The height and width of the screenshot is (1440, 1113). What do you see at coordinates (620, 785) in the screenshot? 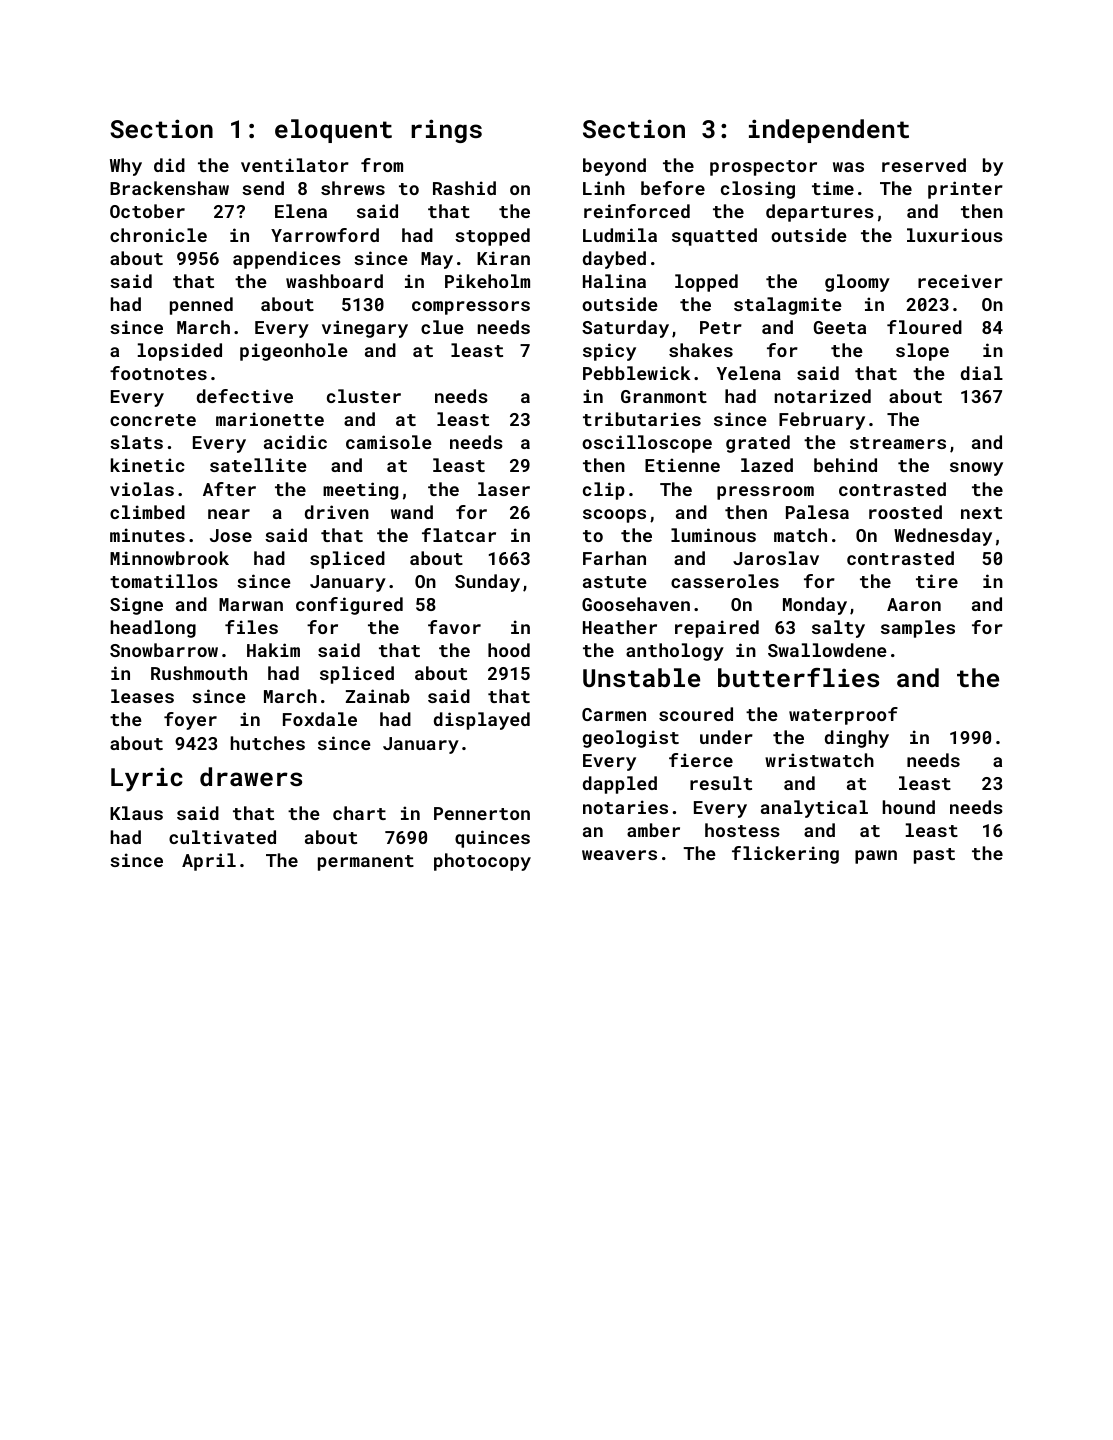
I see `dappled` at bounding box center [620, 785].
